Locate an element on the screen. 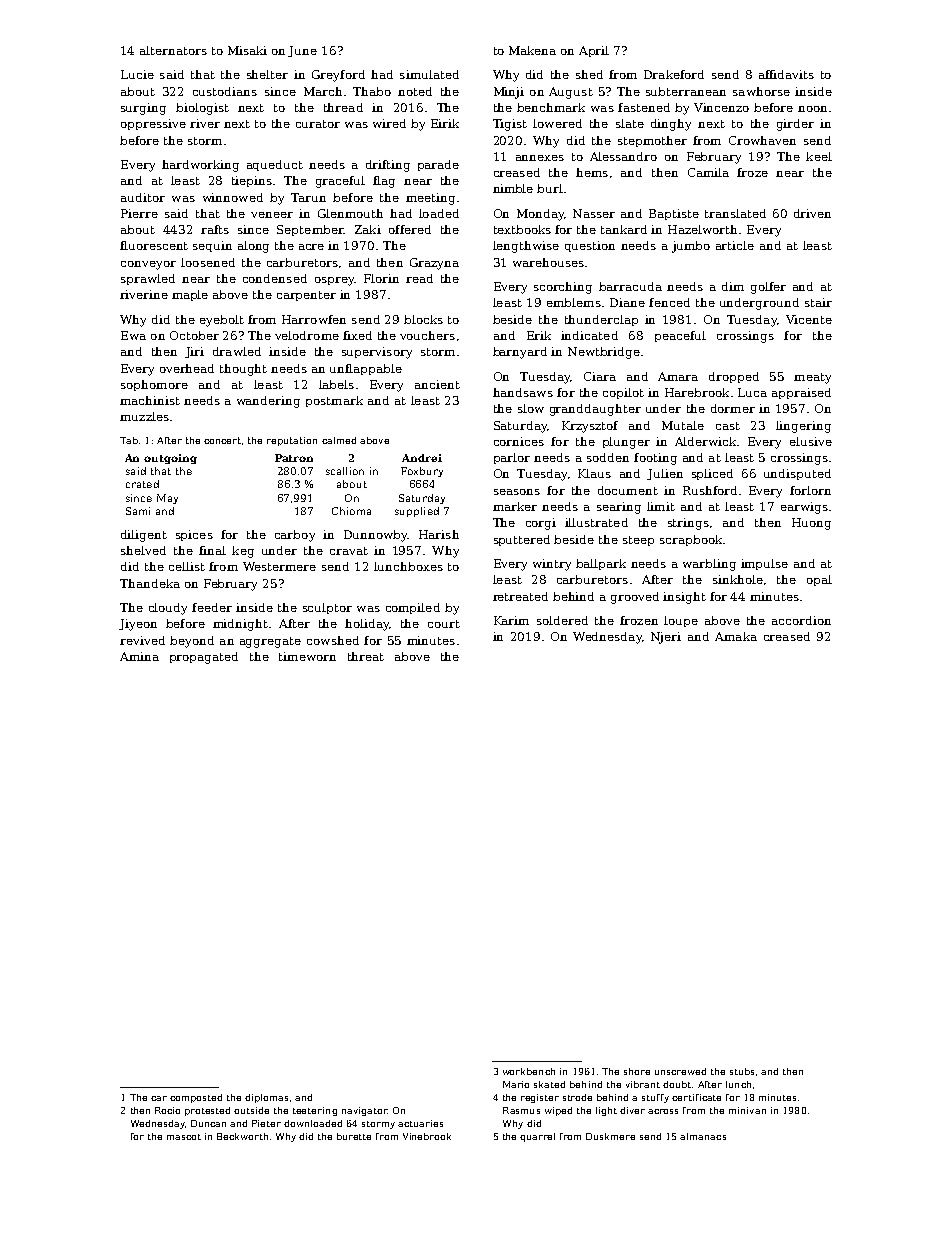  Makena is located at coordinates (532, 50).
